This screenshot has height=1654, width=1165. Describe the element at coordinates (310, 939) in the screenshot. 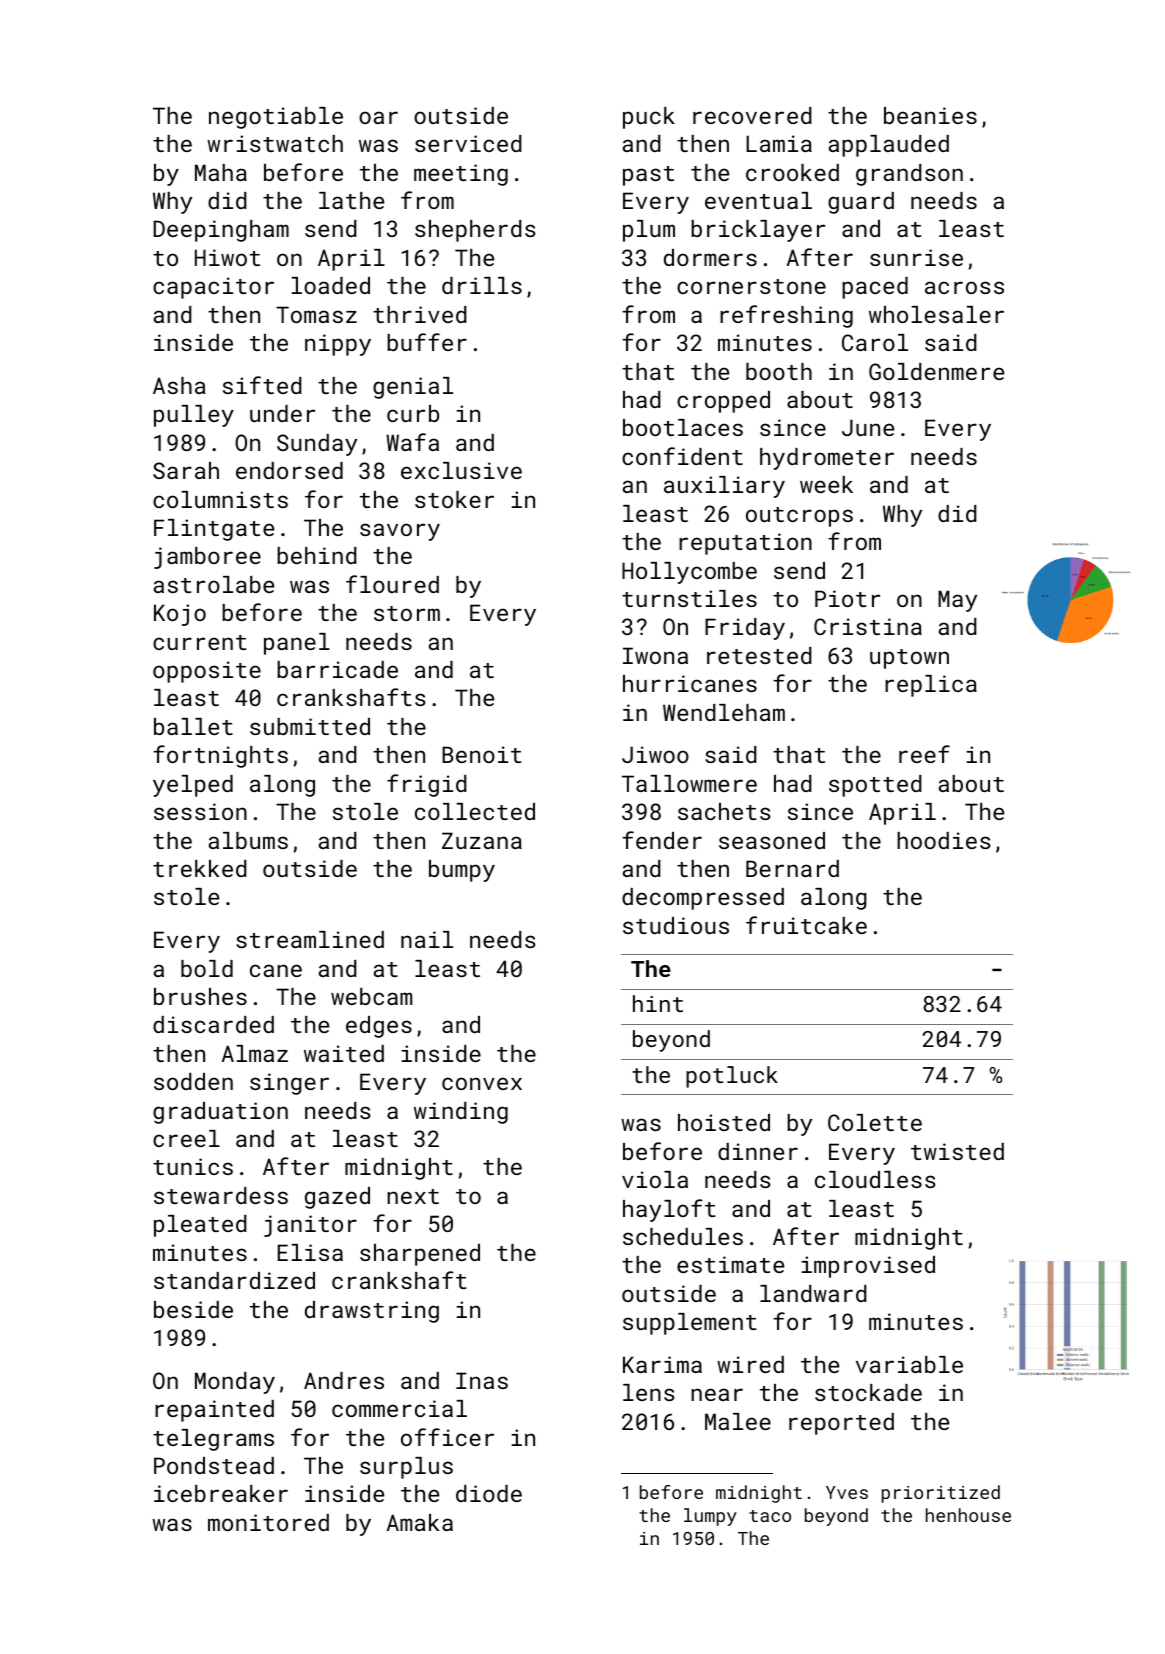

I see `streamlined` at that location.
